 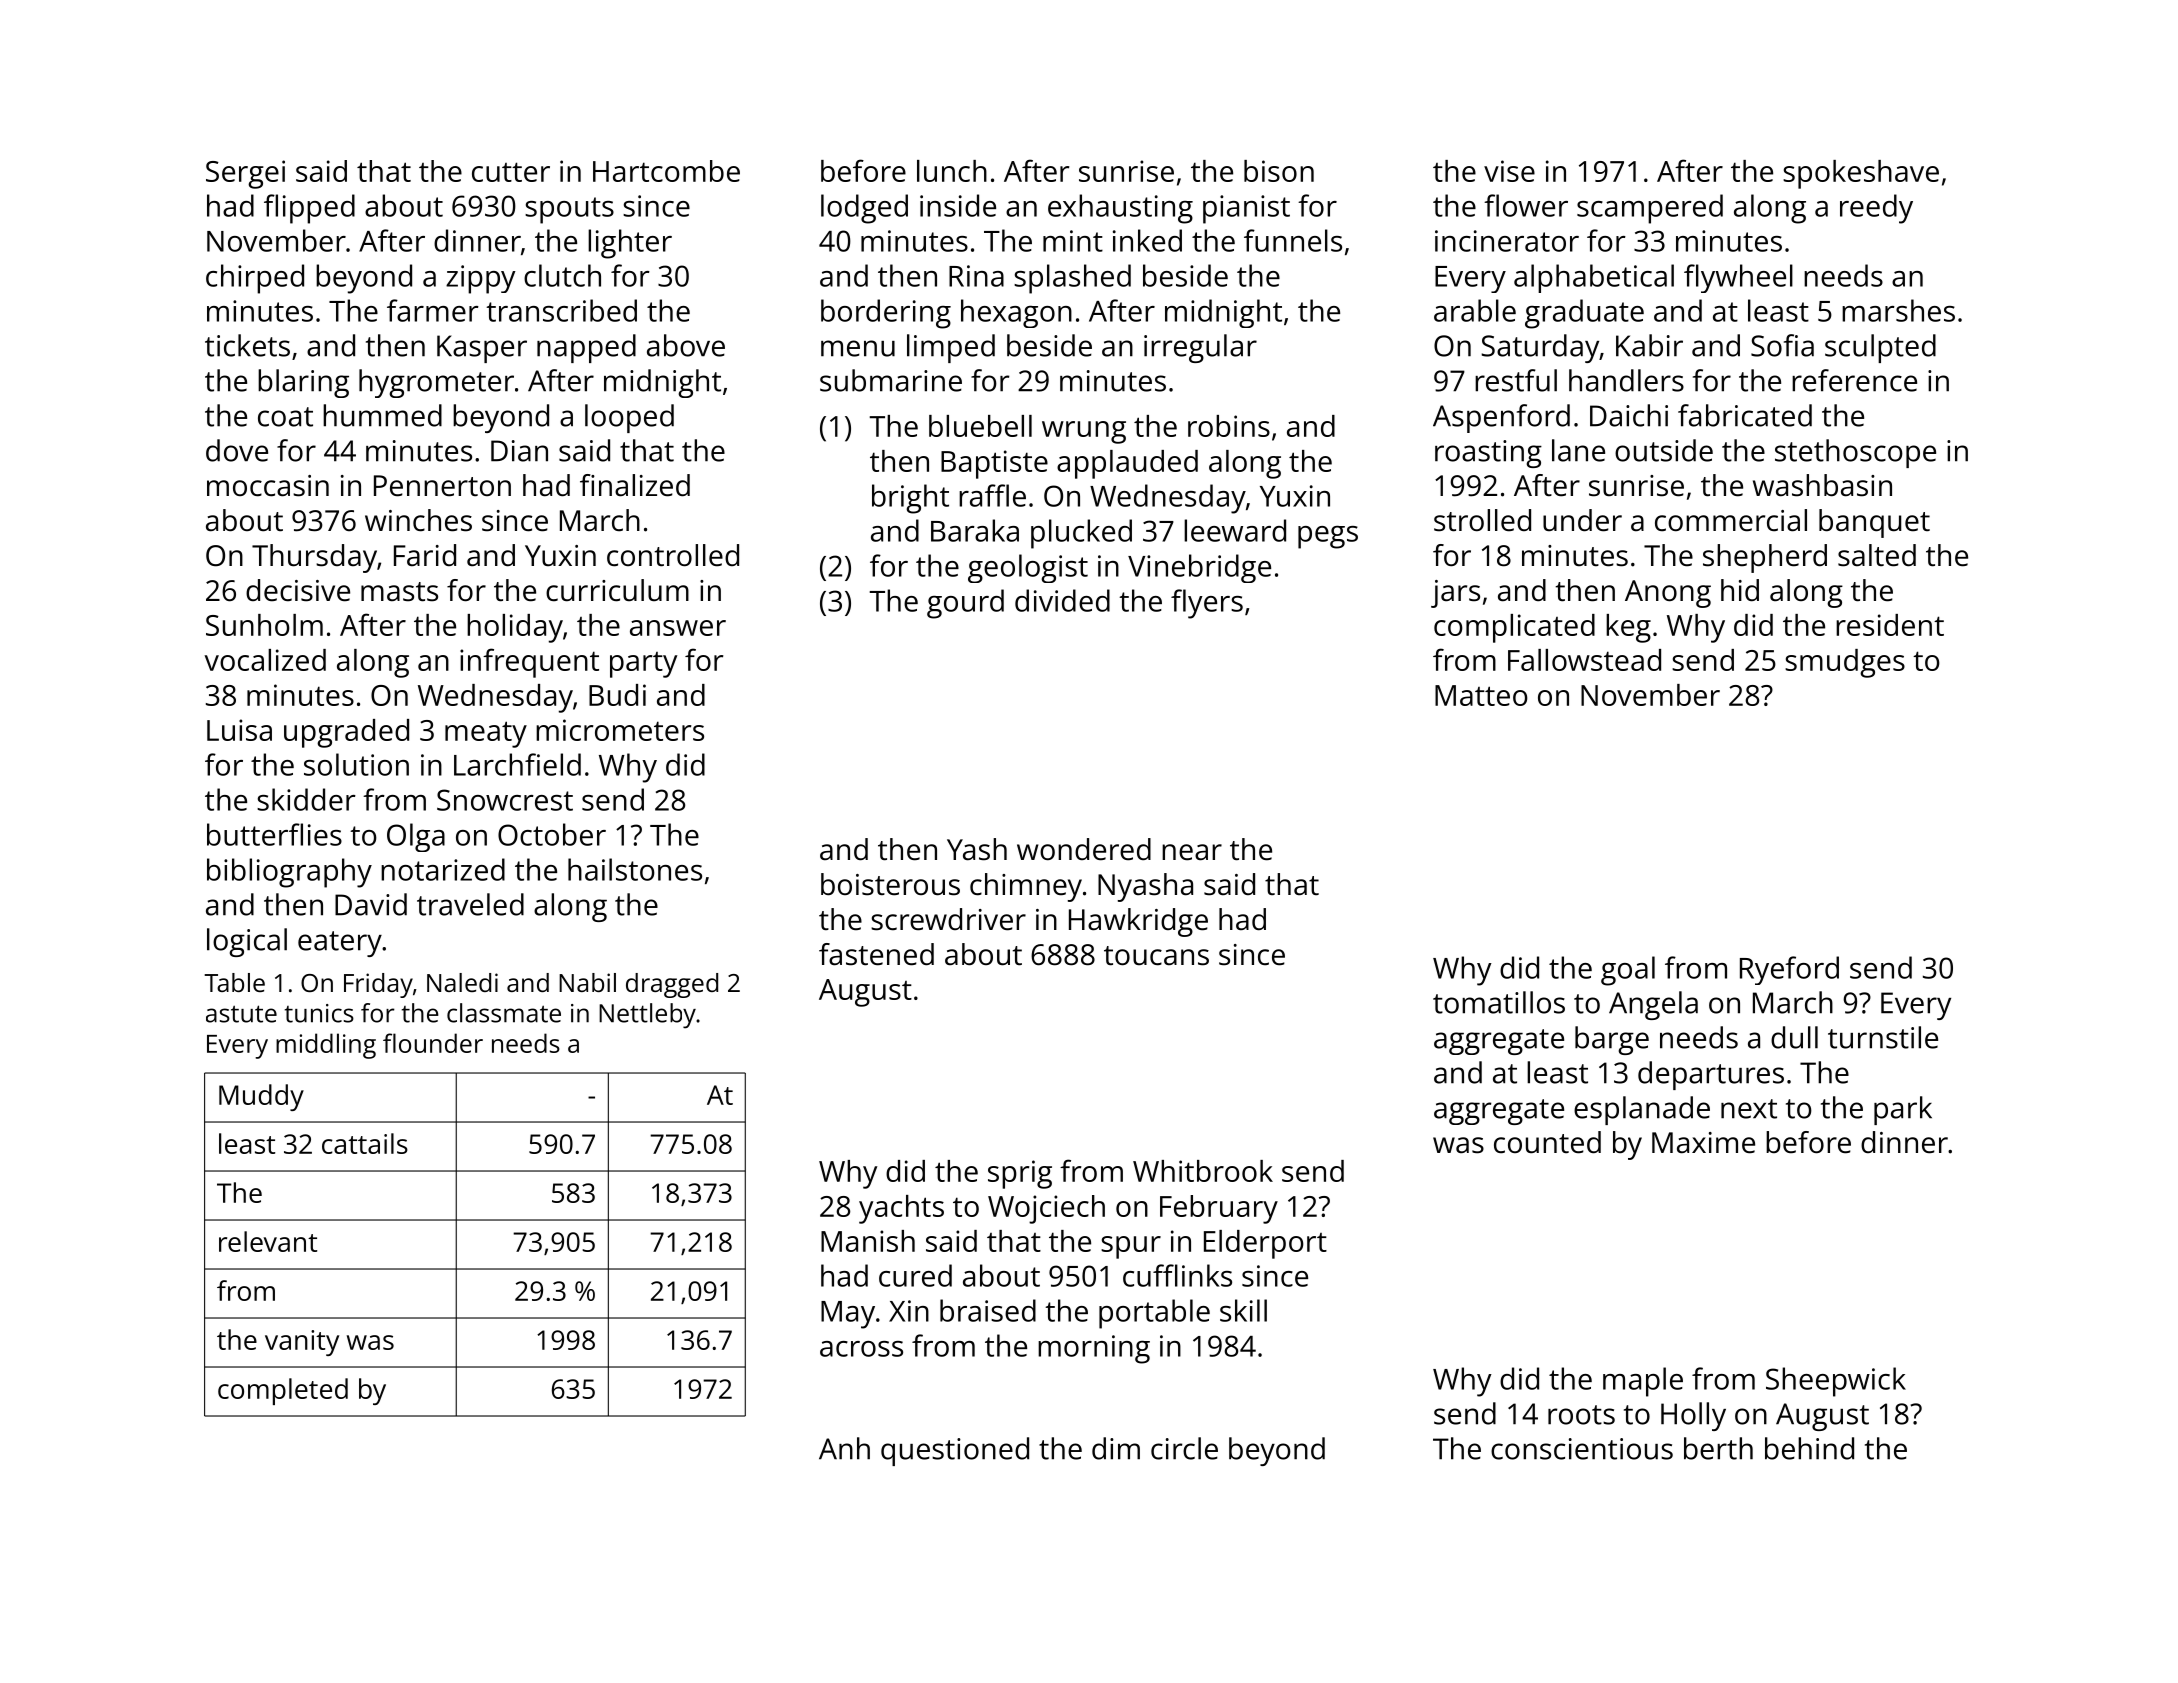 I want to click on Elderport, so click(x=1265, y=1244).
